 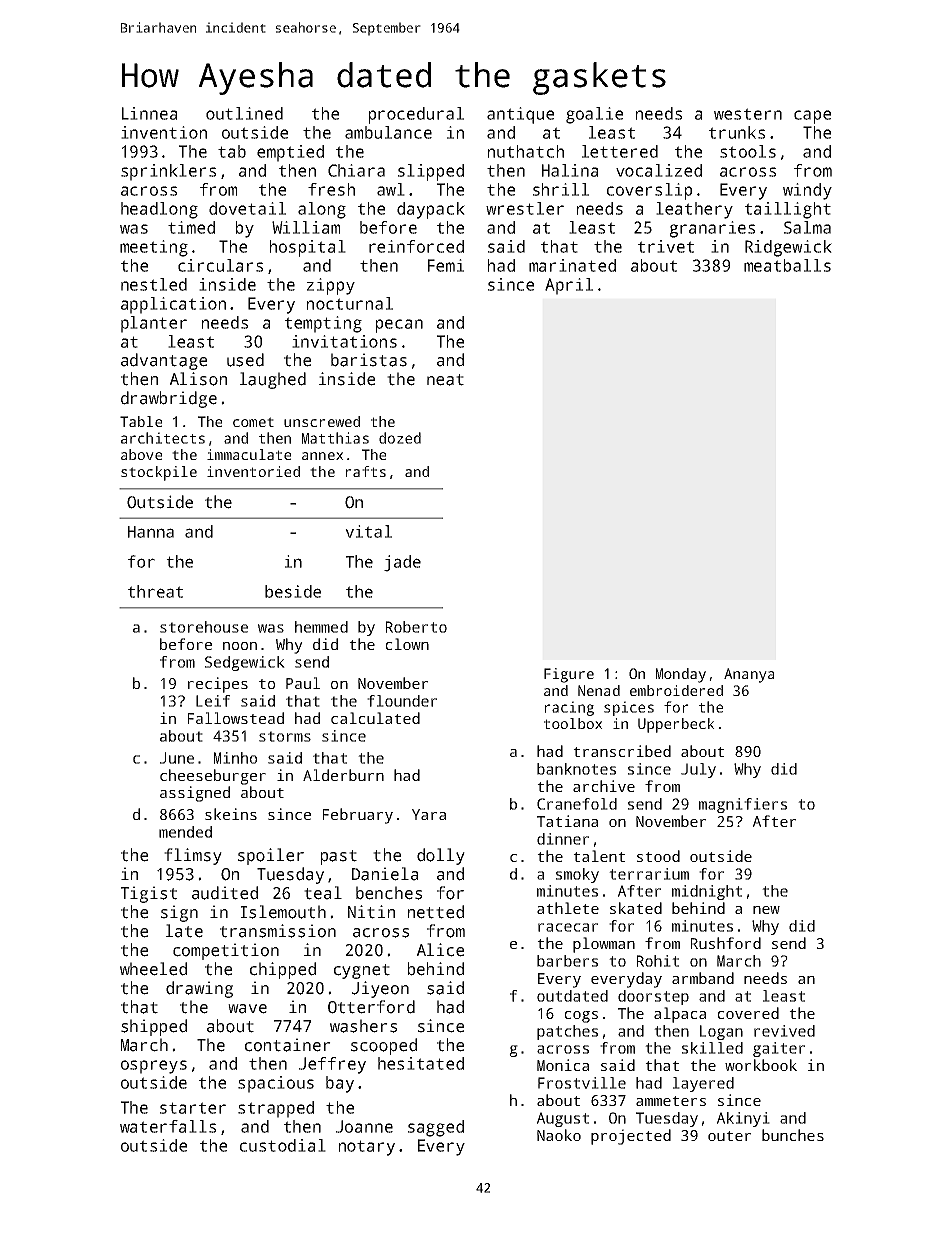 What do you see at coordinates (436, 1128) in the image?
I see `sagged` at bounding box center [436, 1128].
